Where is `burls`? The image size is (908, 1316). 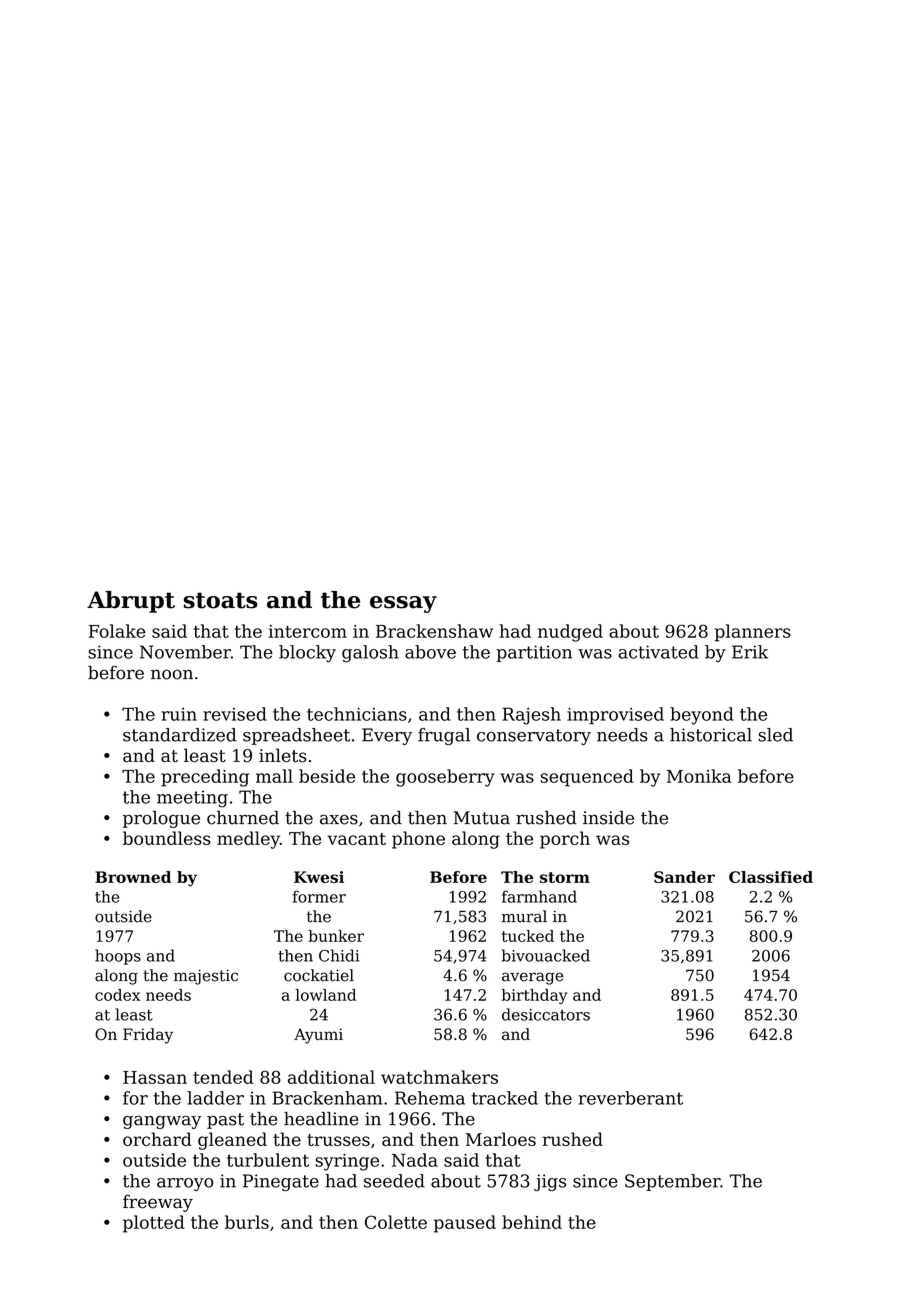 burls is located at coordinates (247, 1222).
